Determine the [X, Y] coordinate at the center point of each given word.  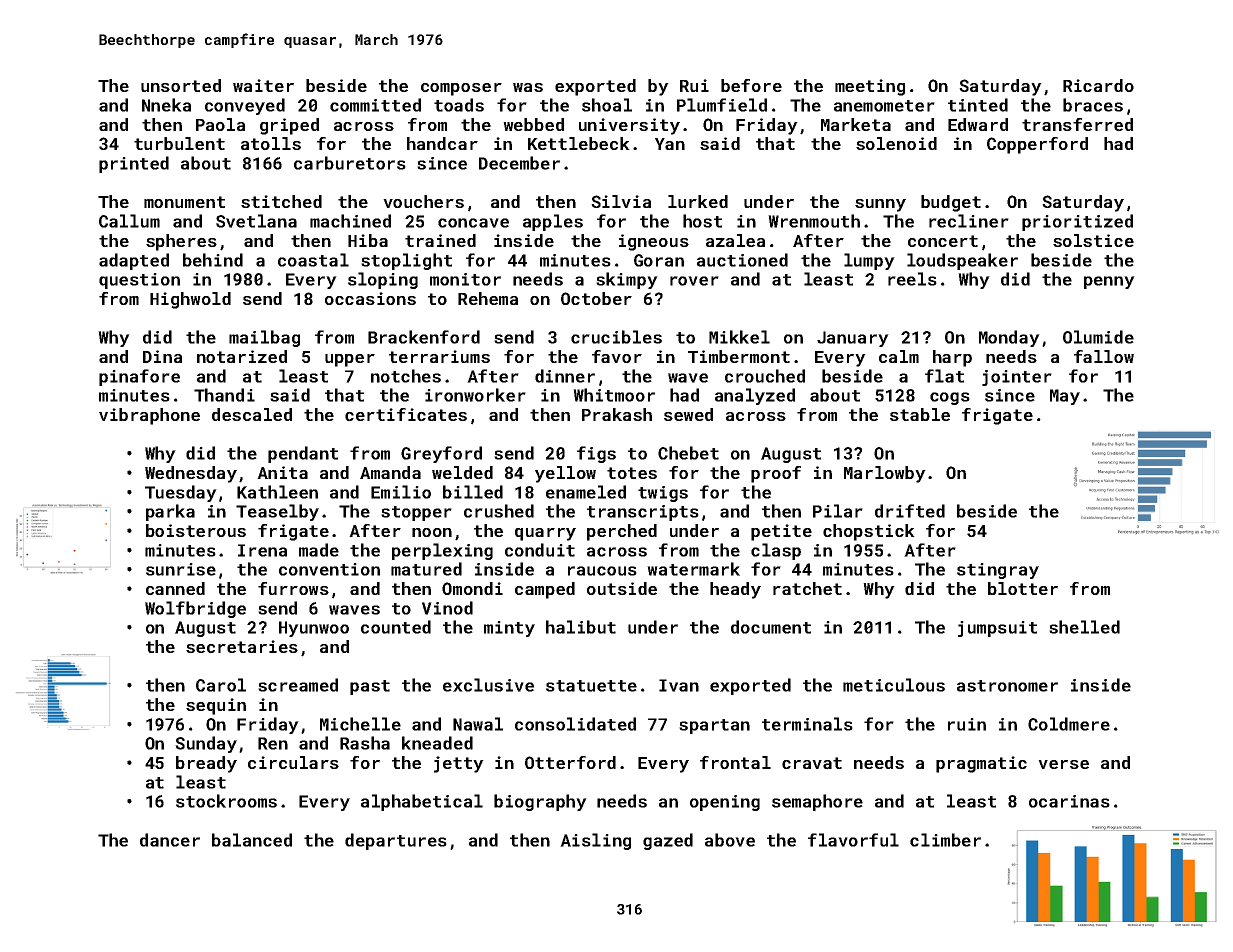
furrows [293, 588]
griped [289, 126]
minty [509, 629]
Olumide [1098, 337]
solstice [1093, 240]
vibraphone [149, 416]
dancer [170, 840]
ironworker [475, 395]
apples [553, 222]
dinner [565, 376]
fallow [1104, 356]
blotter [1023, 588]
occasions [370, 298]
